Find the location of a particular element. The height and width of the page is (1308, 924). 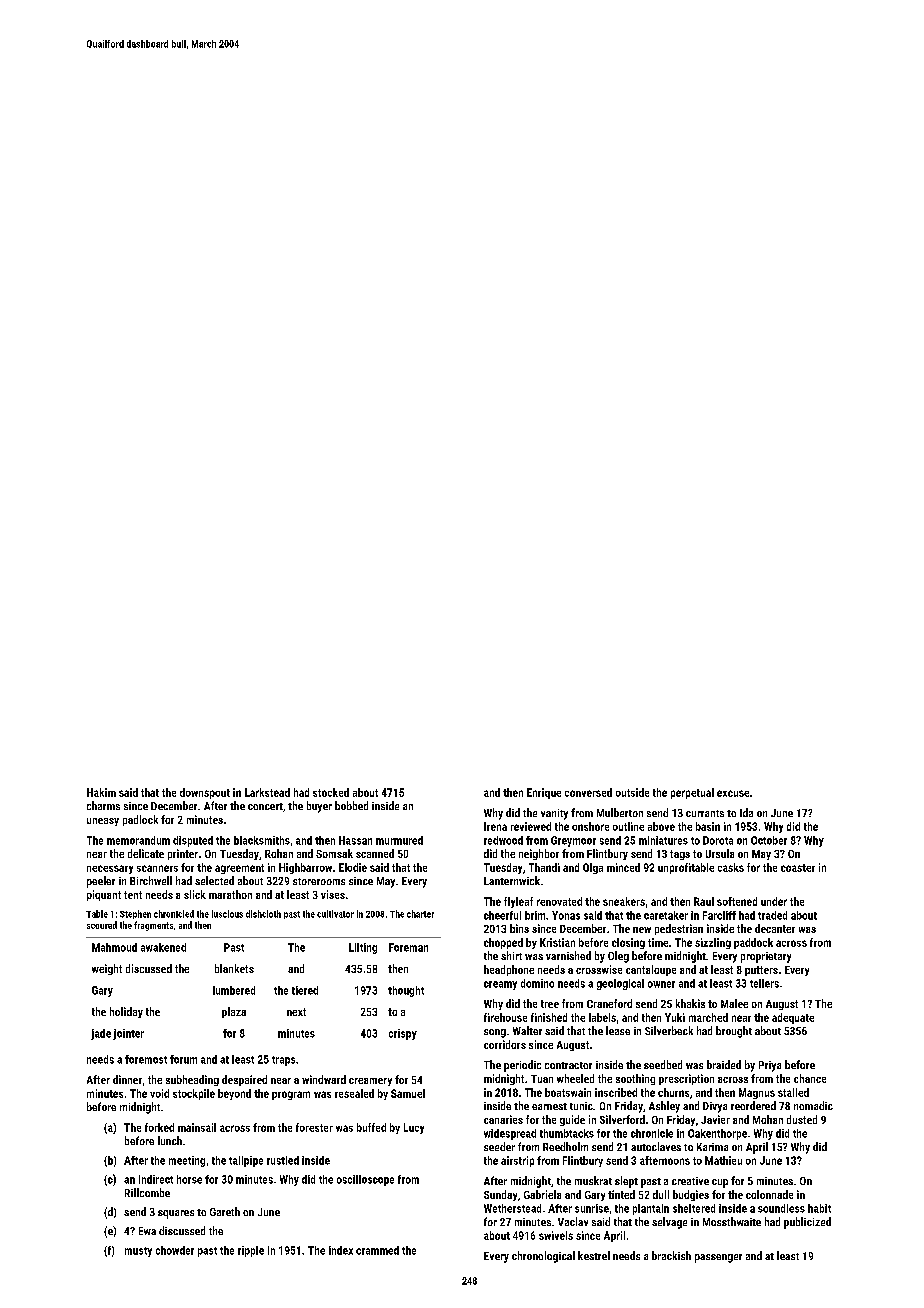

selvage is located at coordinates (669, 1223).
